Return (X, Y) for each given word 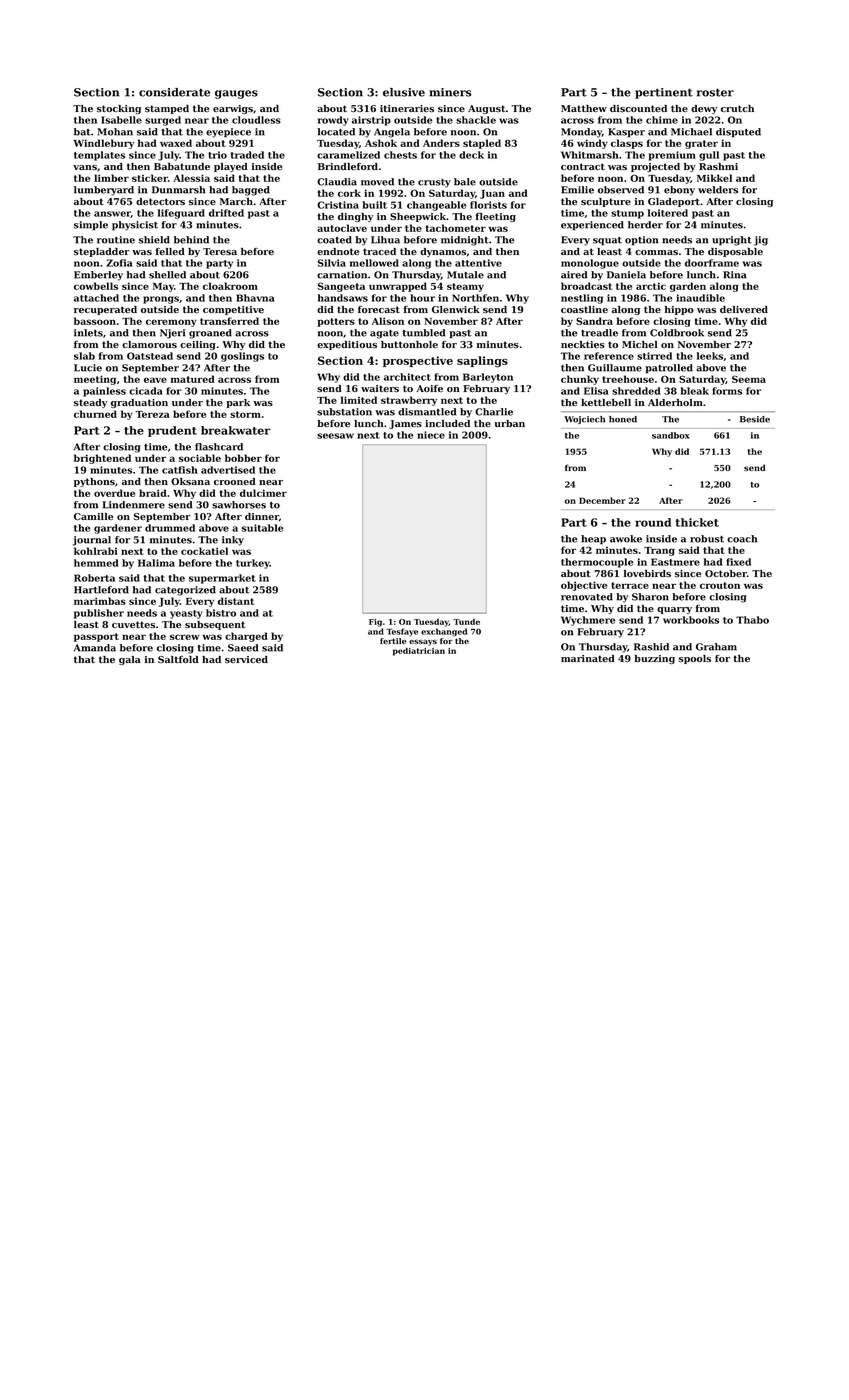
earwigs (233, 109)
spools (695, 659)
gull (709, 156)
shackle (476, 120)
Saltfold (178, 659)
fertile (393, 641)
